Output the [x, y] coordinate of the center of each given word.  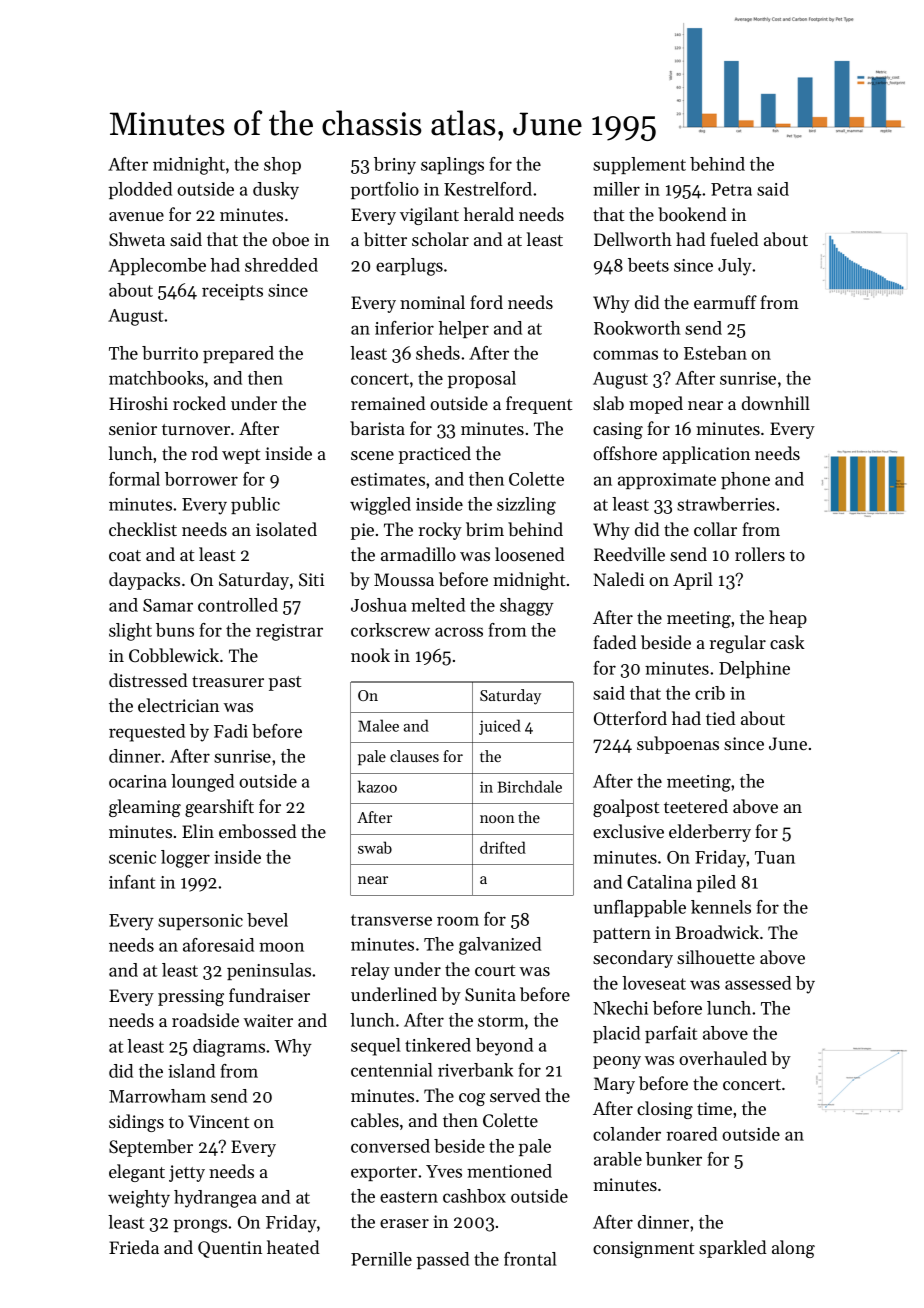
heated [293, 1247]
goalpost [626, 808]
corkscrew [390, 630]
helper [464, 329]
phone [745, 480]
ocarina [137, 781]
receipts [232, 292]
